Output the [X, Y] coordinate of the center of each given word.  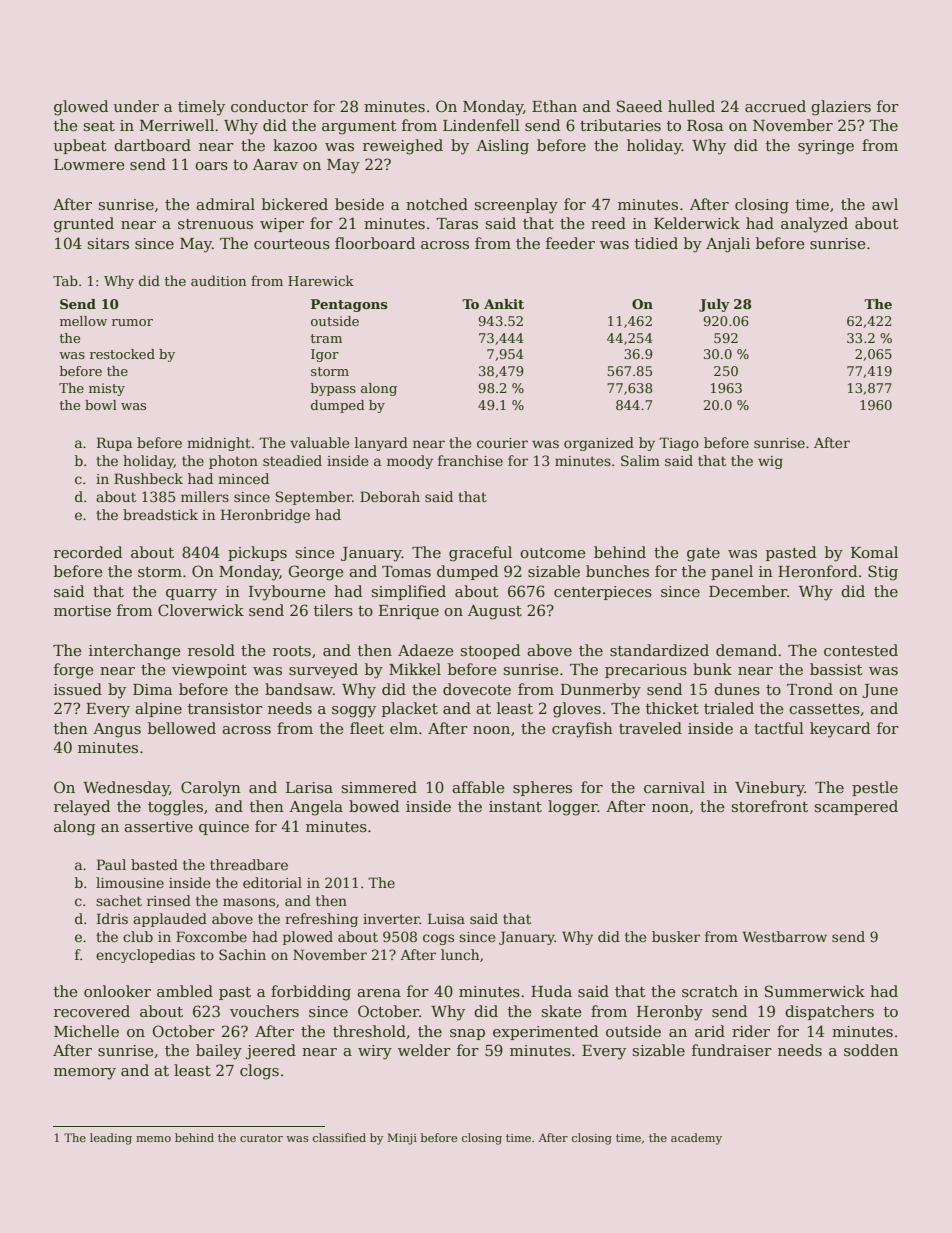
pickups [257, 553]
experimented [545, 1032]
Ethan [554, 106]
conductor [269, 106]
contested [861, 650]
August [495, 612]
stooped [490, 651]
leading [111, 1139]
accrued [775, 106]
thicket [672, 708]
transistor [225, 708]
